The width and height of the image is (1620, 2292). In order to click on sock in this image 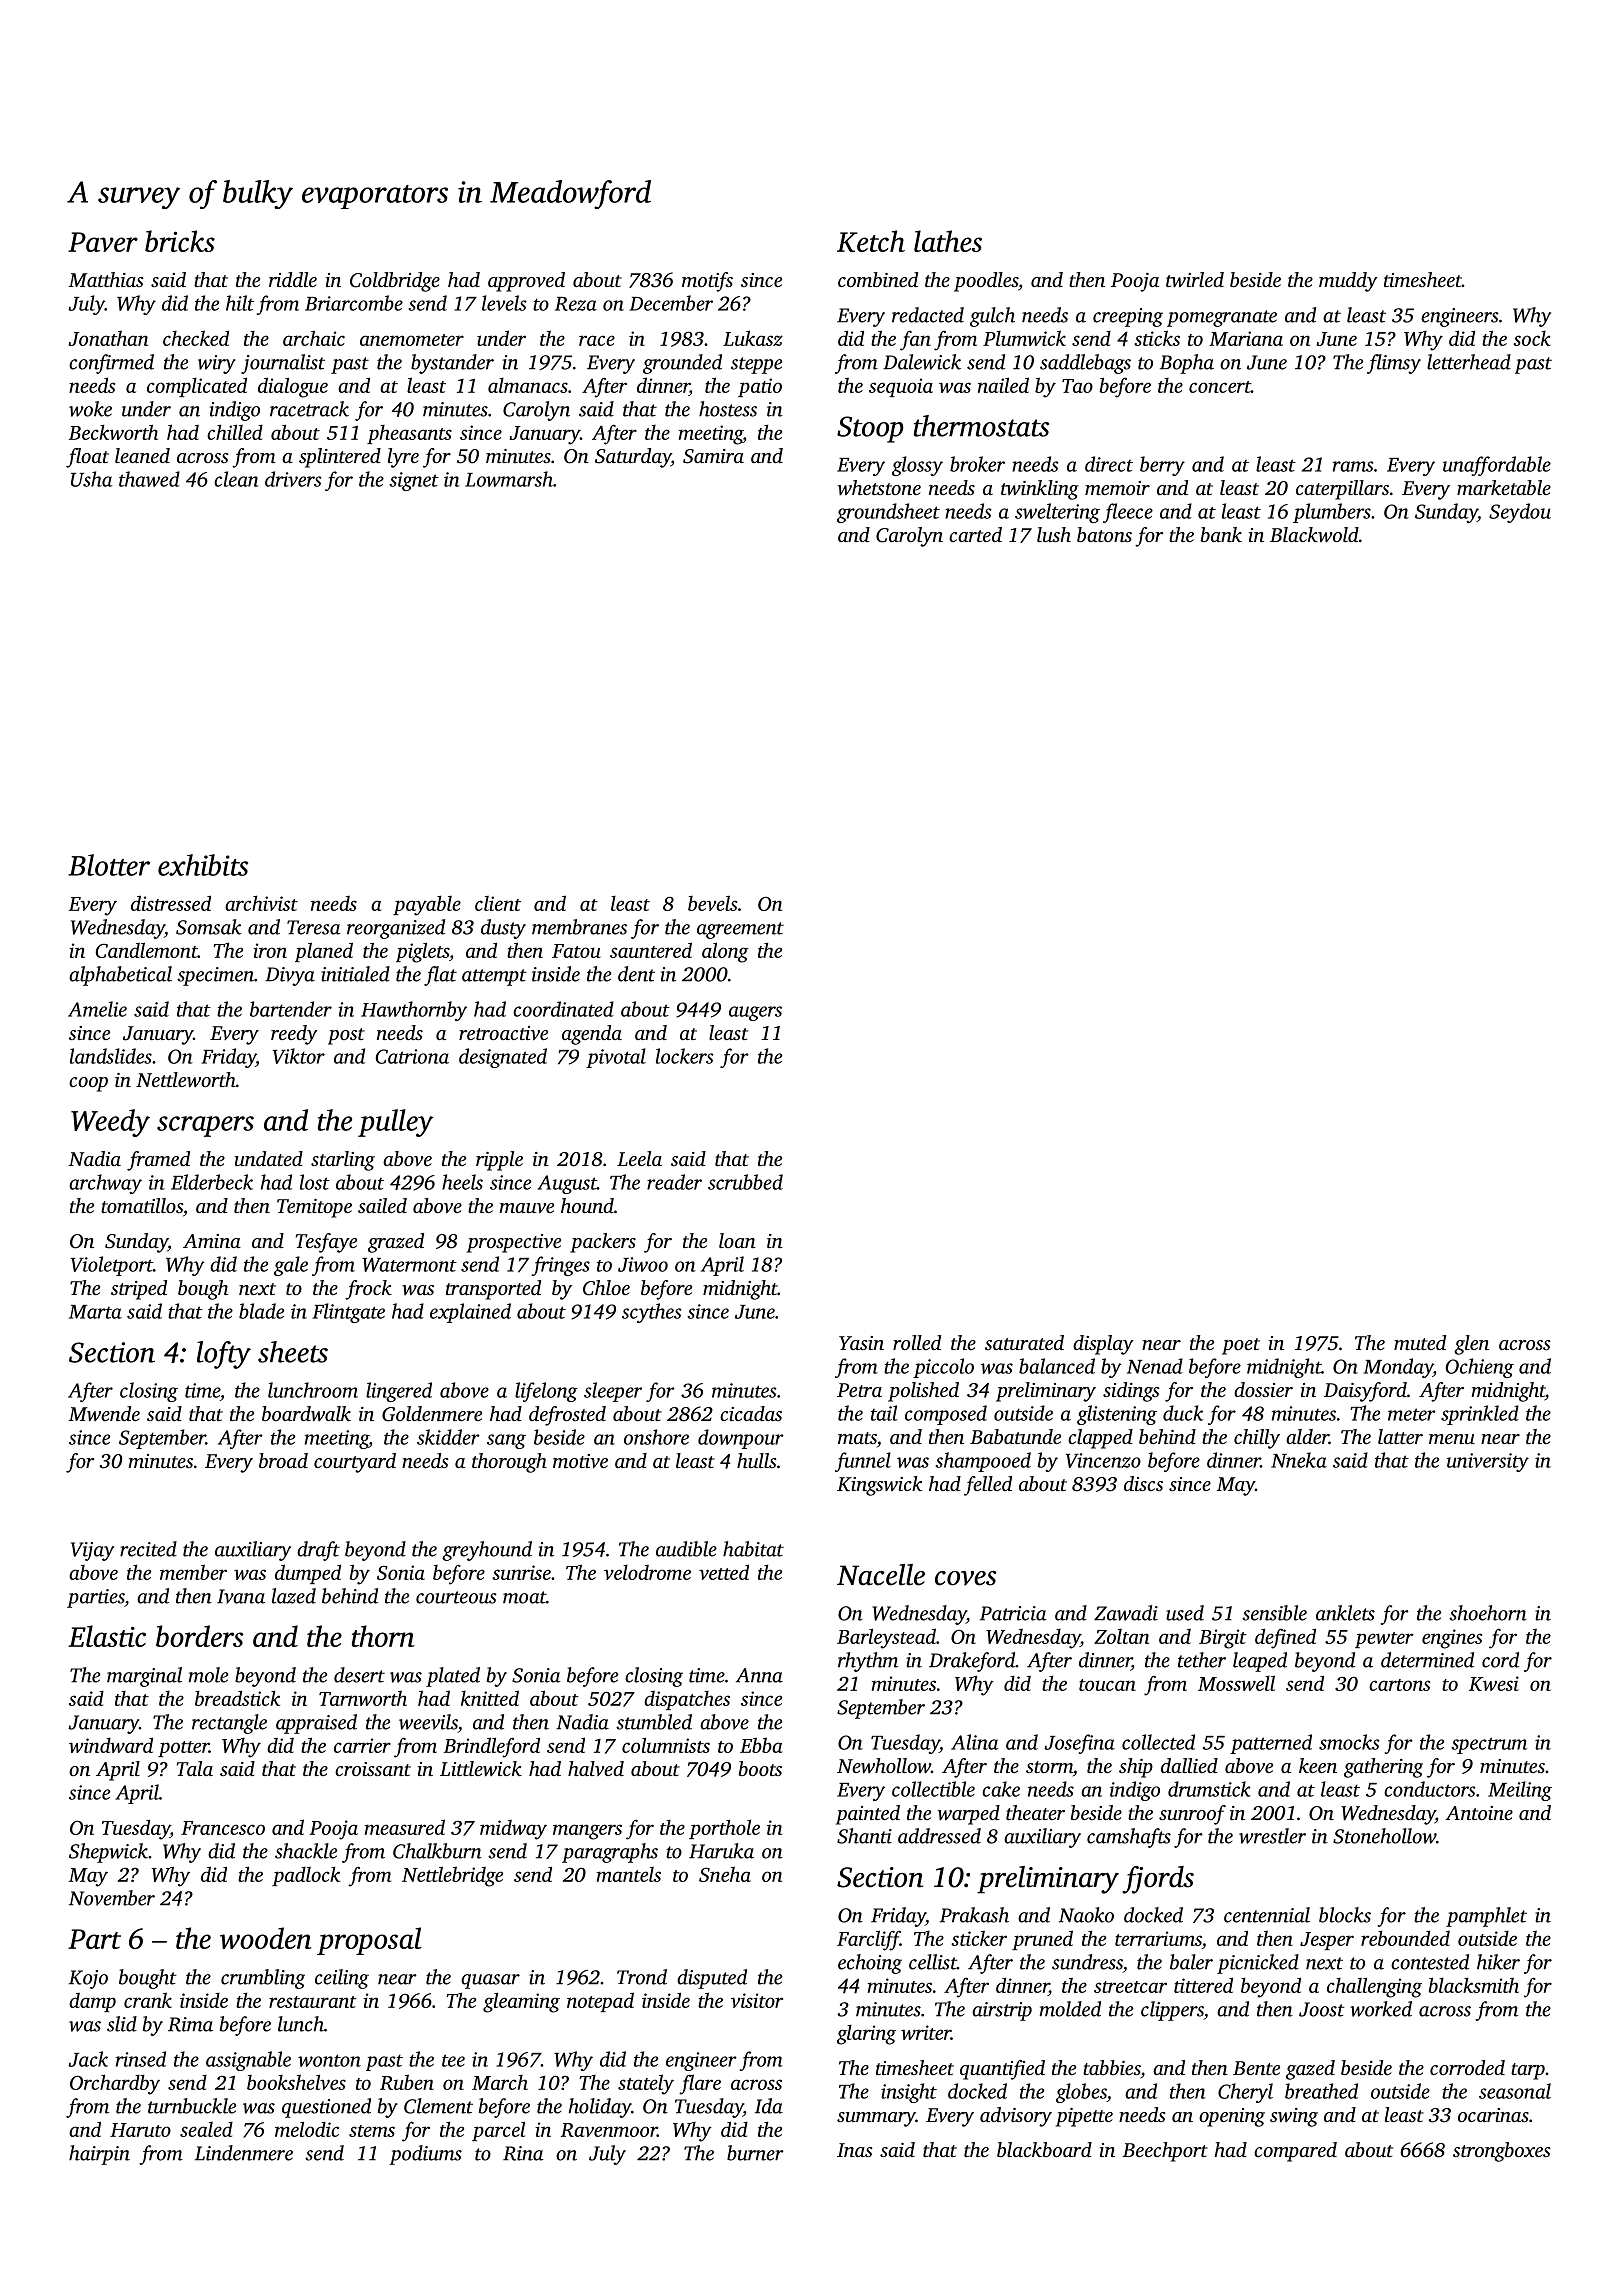, I will do `click(1532, 338)`.
